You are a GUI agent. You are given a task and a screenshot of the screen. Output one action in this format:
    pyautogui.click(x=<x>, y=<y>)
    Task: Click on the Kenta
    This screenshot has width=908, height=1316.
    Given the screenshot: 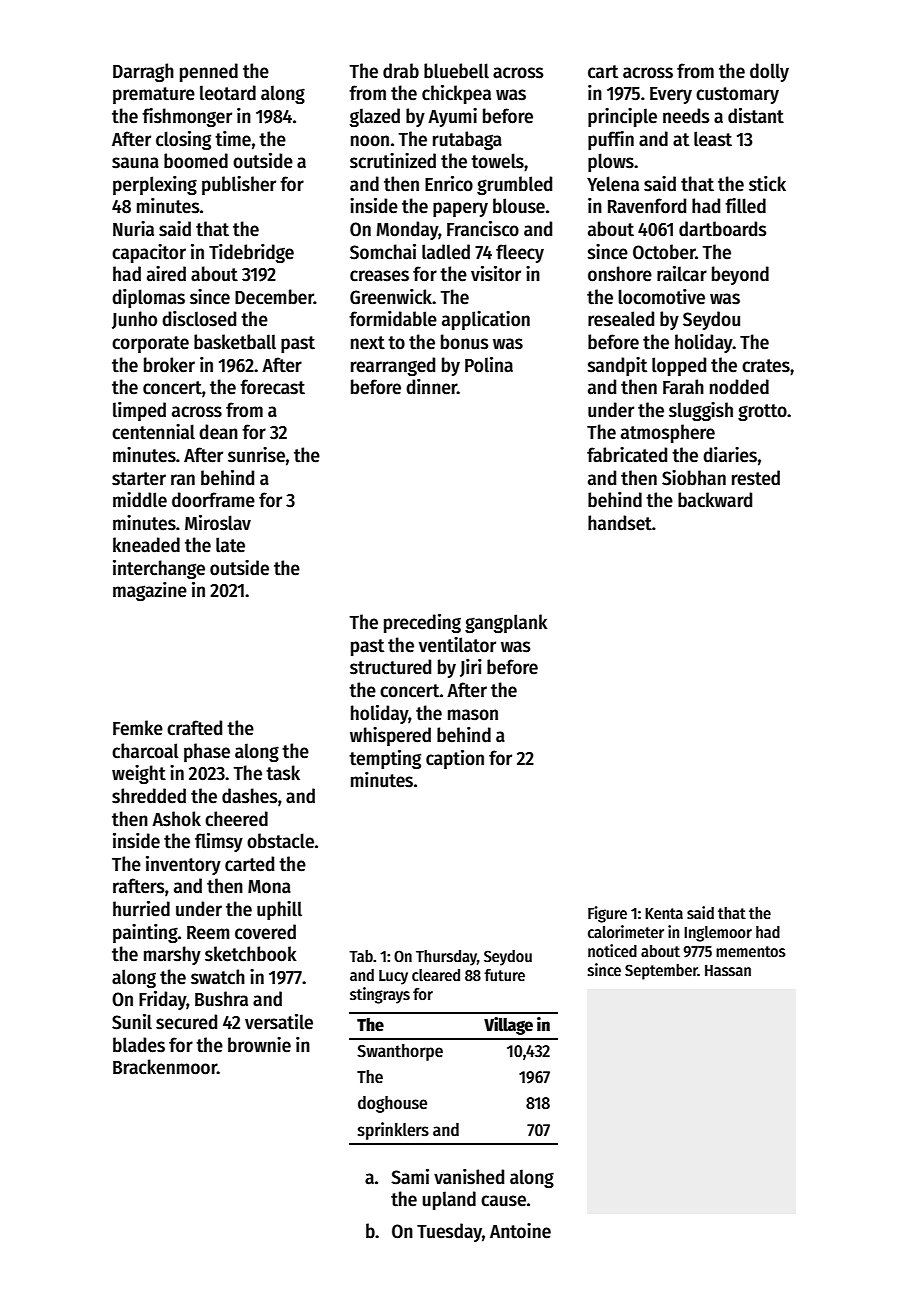 What is the action you would take?
    pyautogui.click(x=664, y=913)
